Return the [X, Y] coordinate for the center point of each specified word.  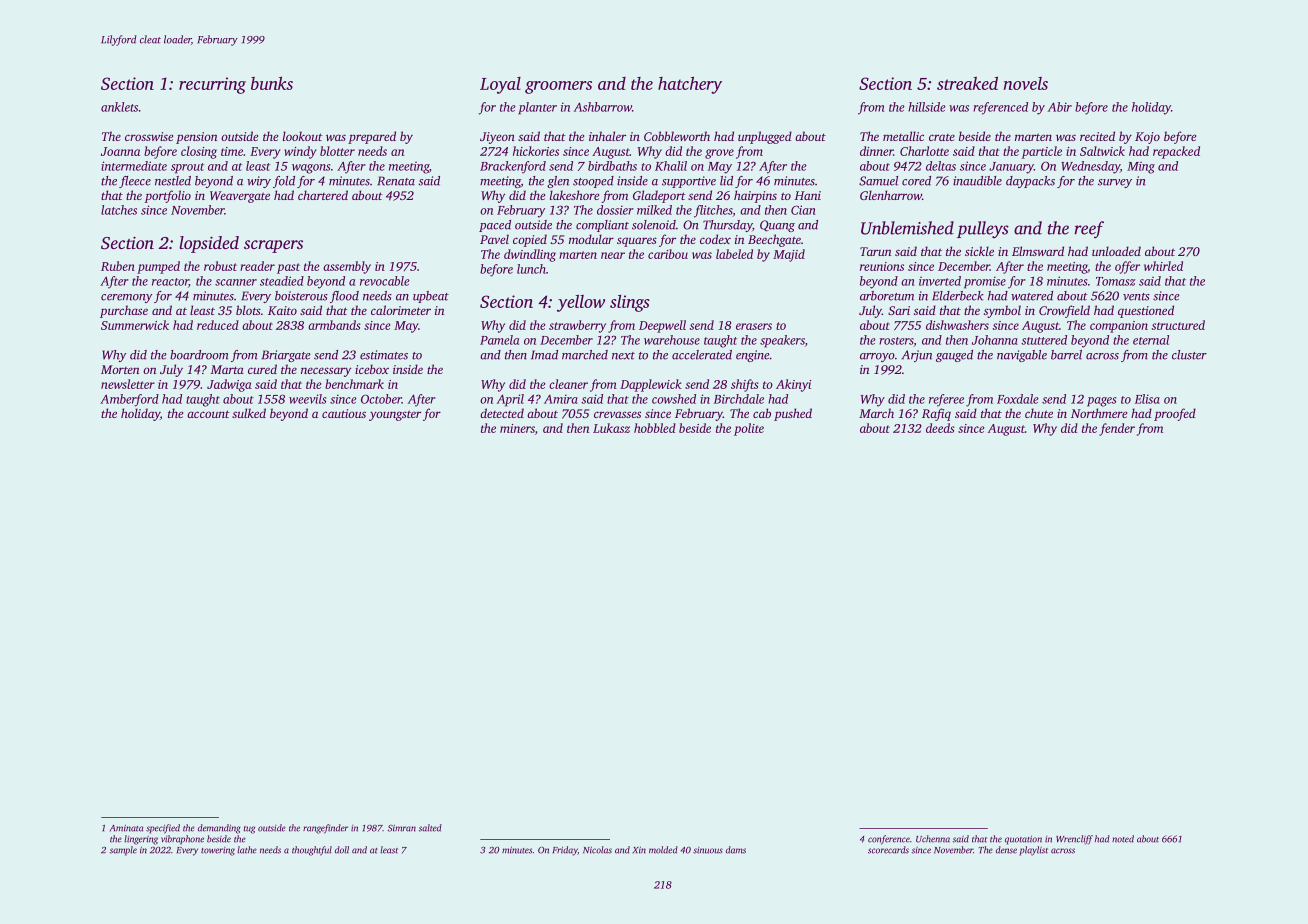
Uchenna [933, 839]
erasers [754, 326]
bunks [272, 83]
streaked [967, 83]
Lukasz [611, 428]
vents [1136, 297]
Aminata [126, 828]
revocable [385, 281]
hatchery [690, 85]
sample [123, 851]
